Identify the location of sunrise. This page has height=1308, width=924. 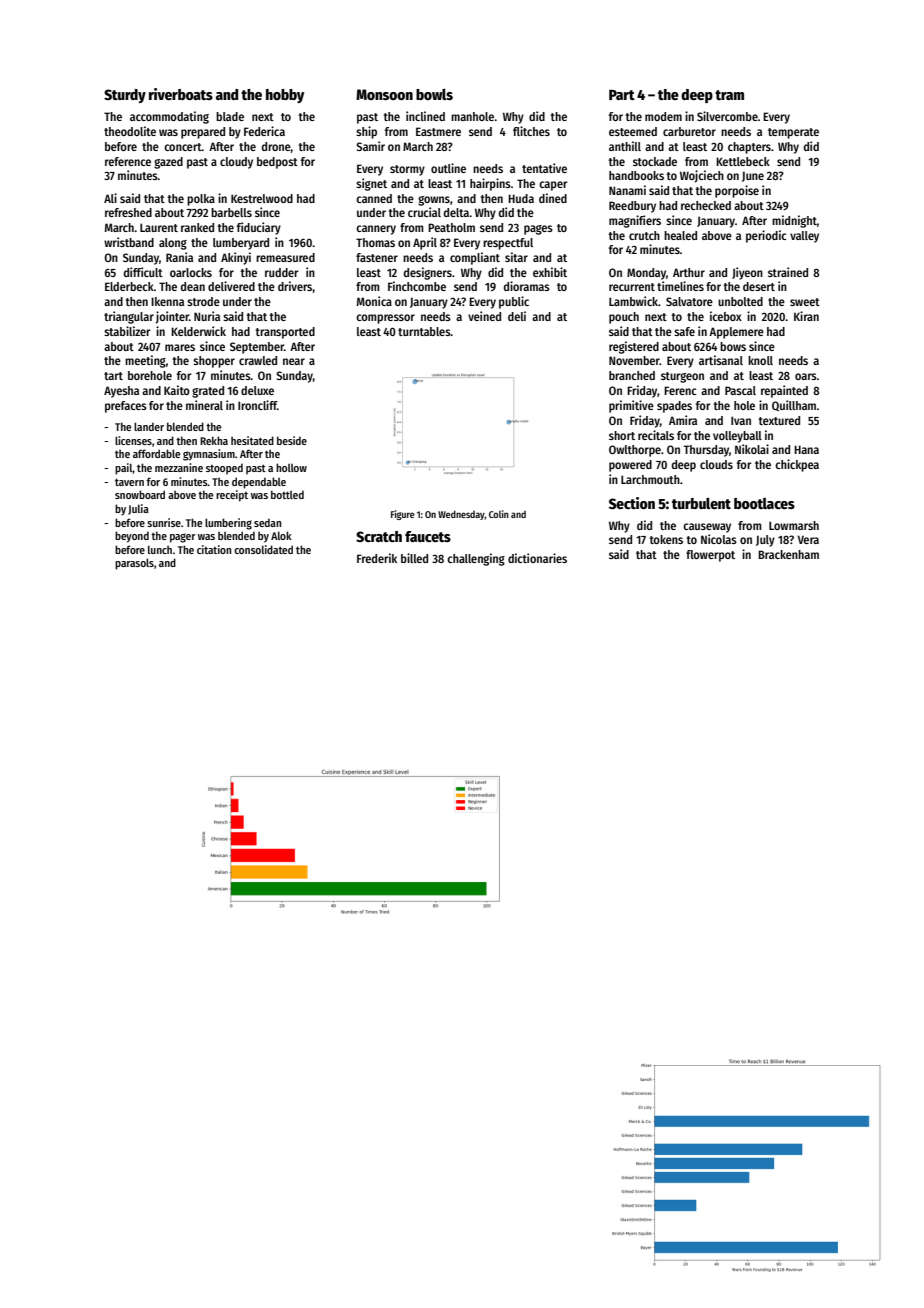
(164, 522).
